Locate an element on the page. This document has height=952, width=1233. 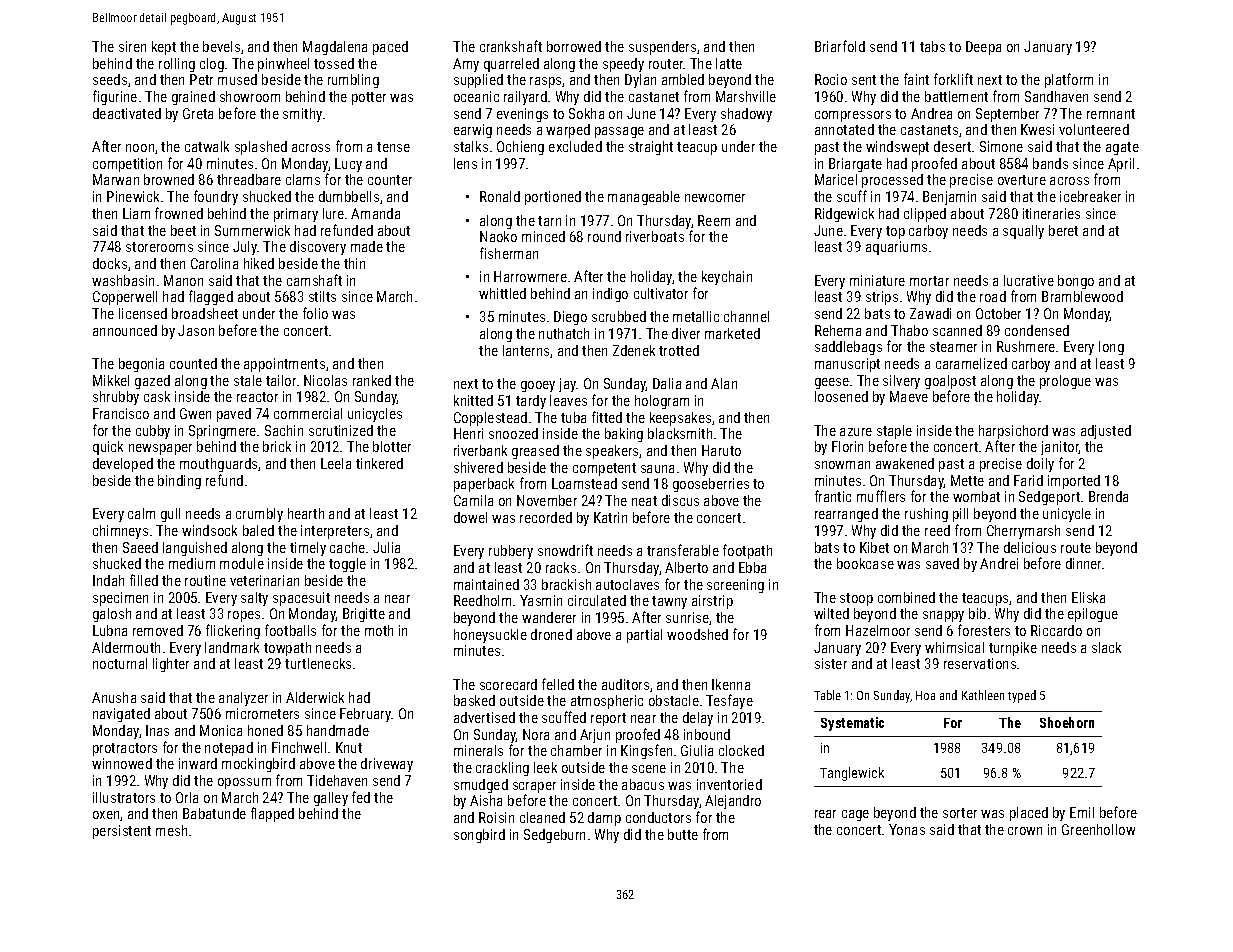
gooseberries is located at coordinates (711, 485).
